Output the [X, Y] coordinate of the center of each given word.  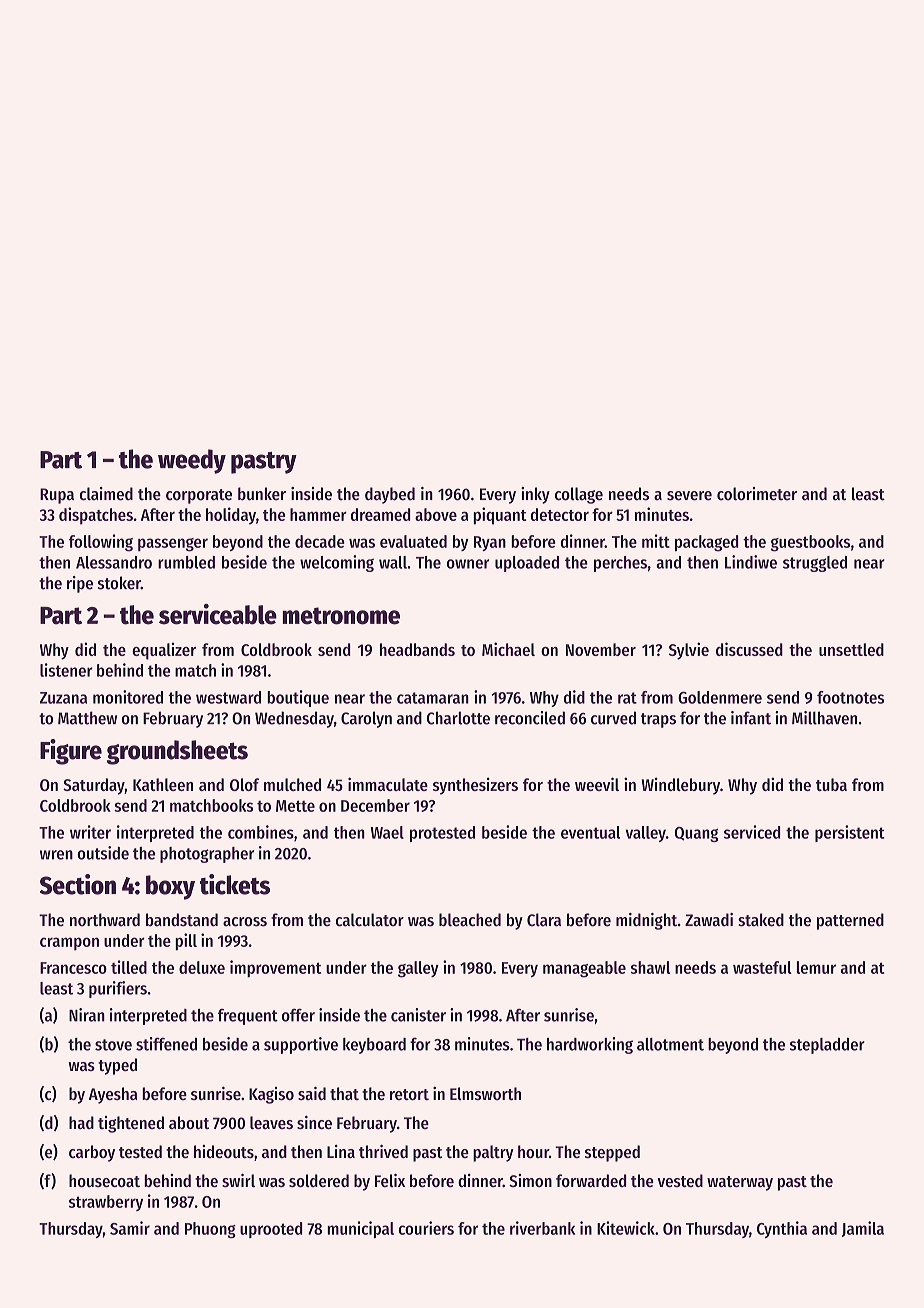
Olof [244, 784]
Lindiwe [751, 562]
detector [560, 514]
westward [228, 697]
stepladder [827, 1046]
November [601, 649]
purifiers [118, 989]
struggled [815, 564]
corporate [199, 496]
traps [658, 720]
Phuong [210, 1230]
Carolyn [366, 719]
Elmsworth [485, 1093]
